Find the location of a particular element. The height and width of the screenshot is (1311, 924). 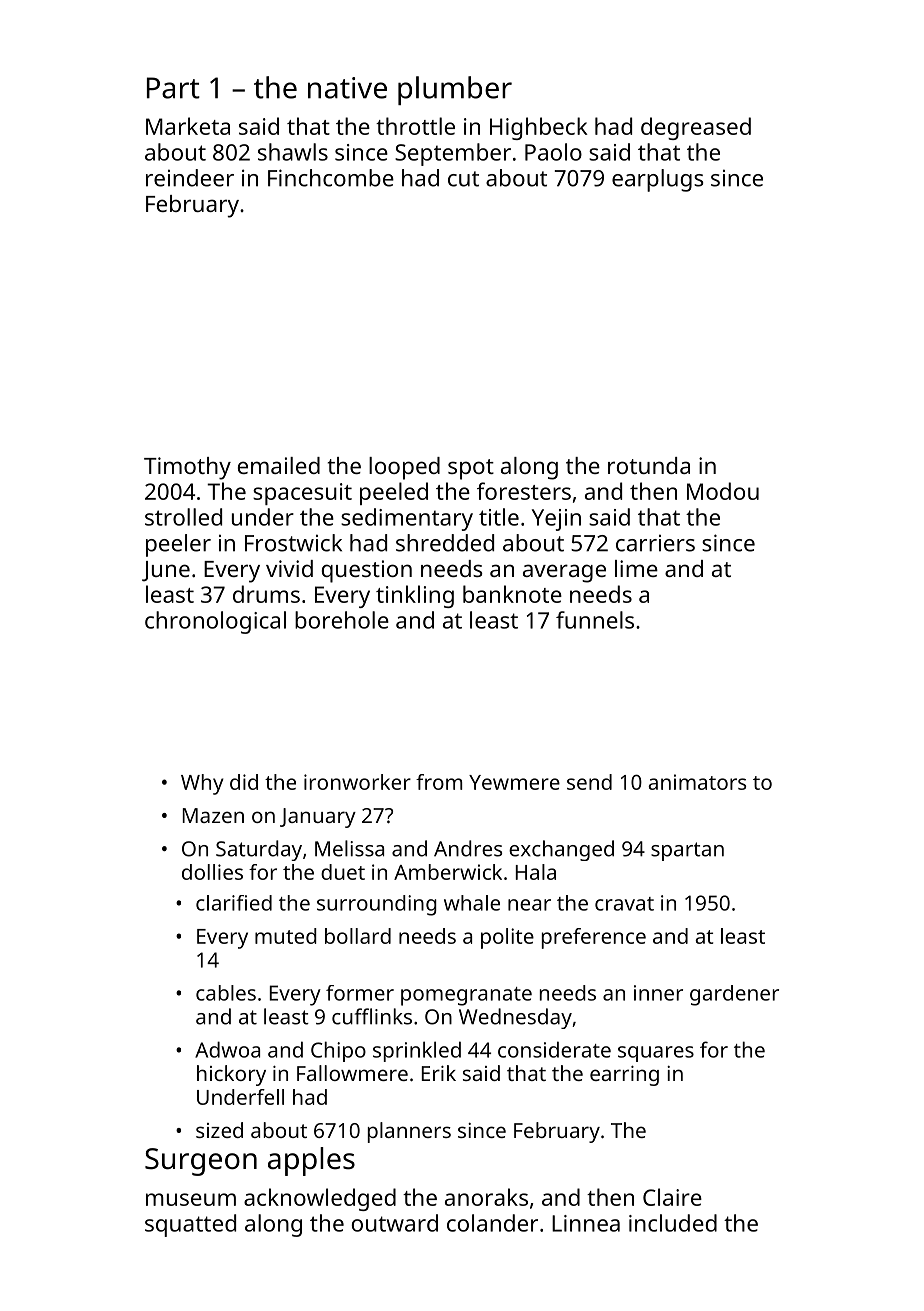

cufflinks is located at coordinates (372, 1016).
